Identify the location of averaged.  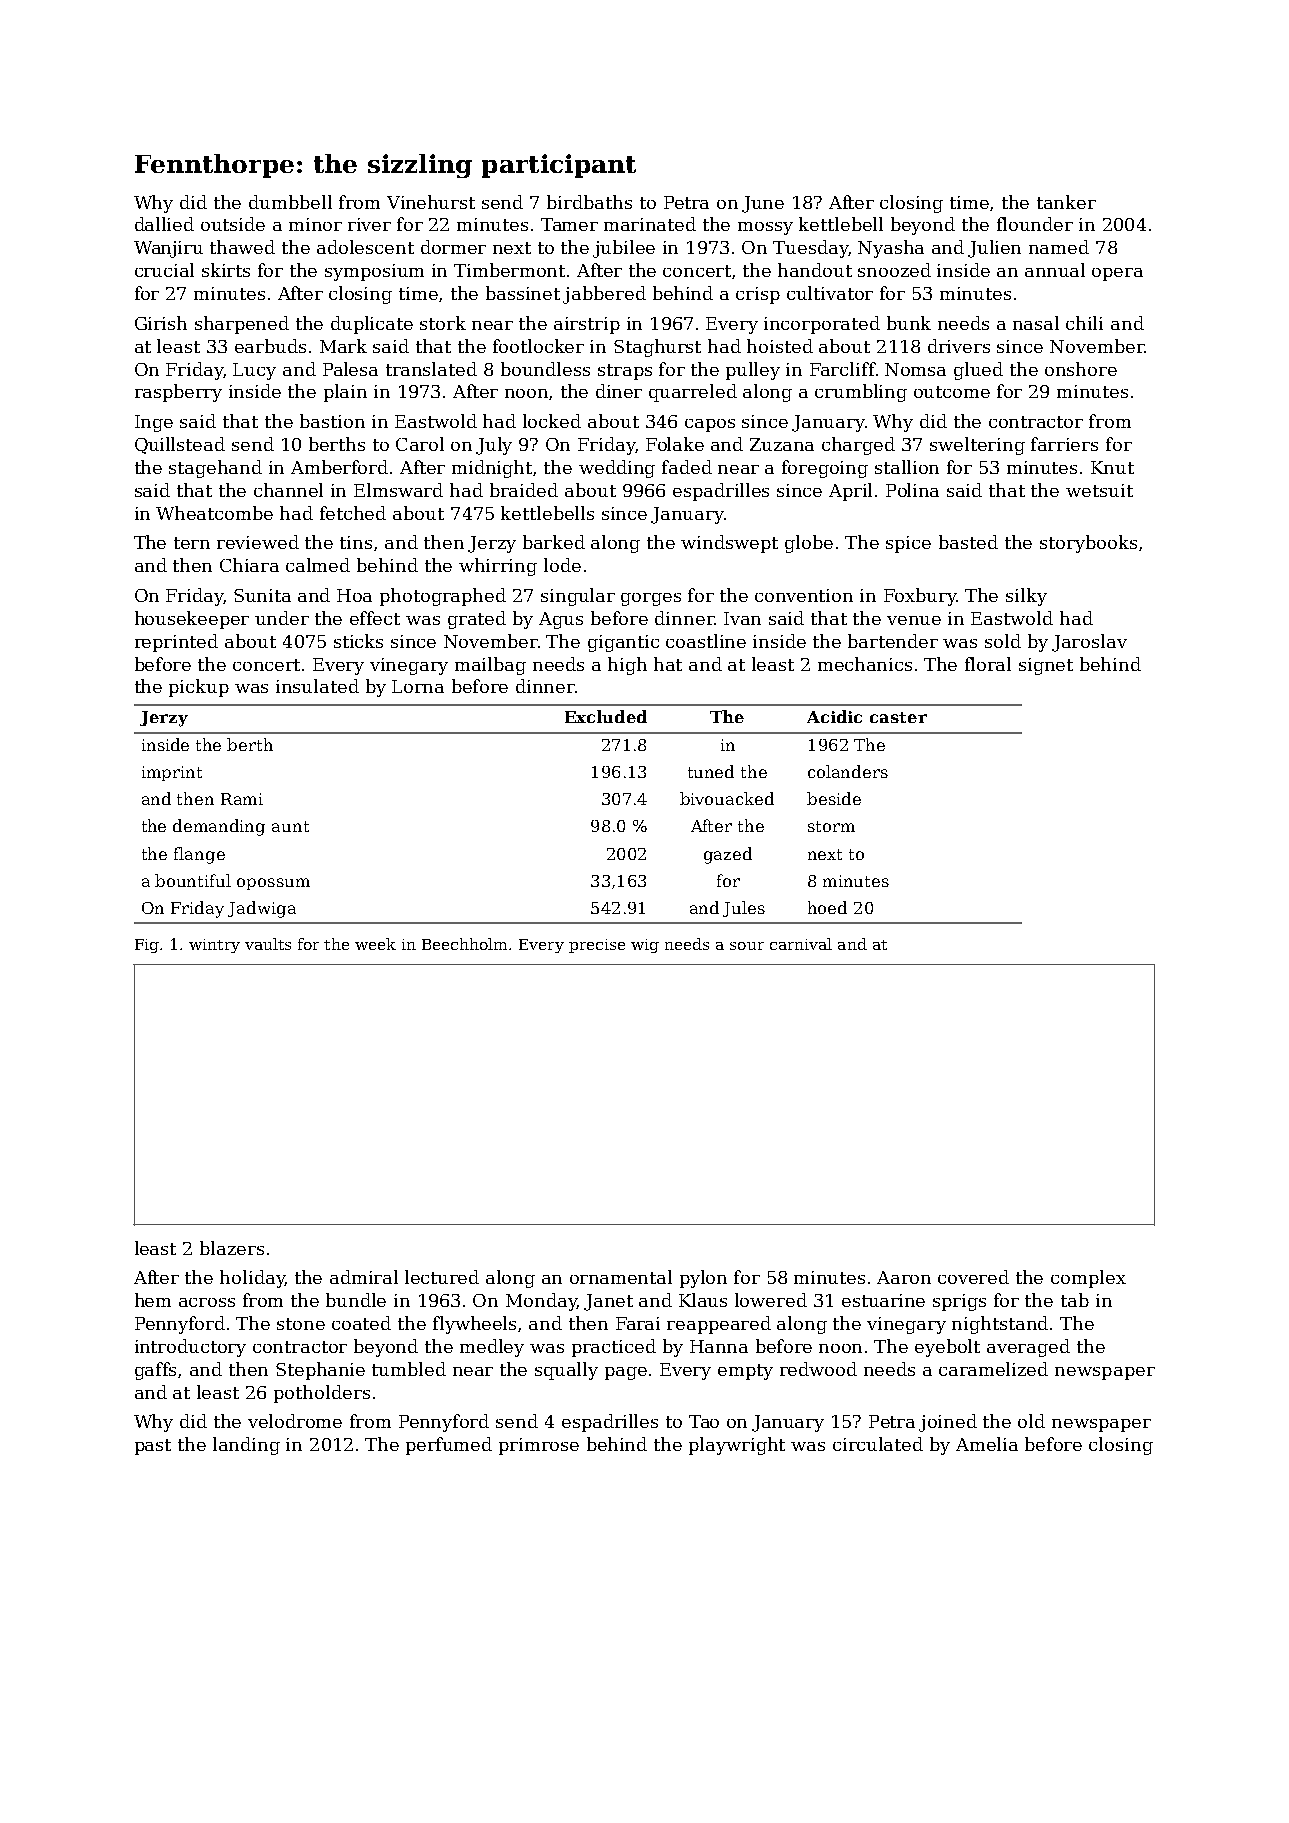
(1028, 1348).
